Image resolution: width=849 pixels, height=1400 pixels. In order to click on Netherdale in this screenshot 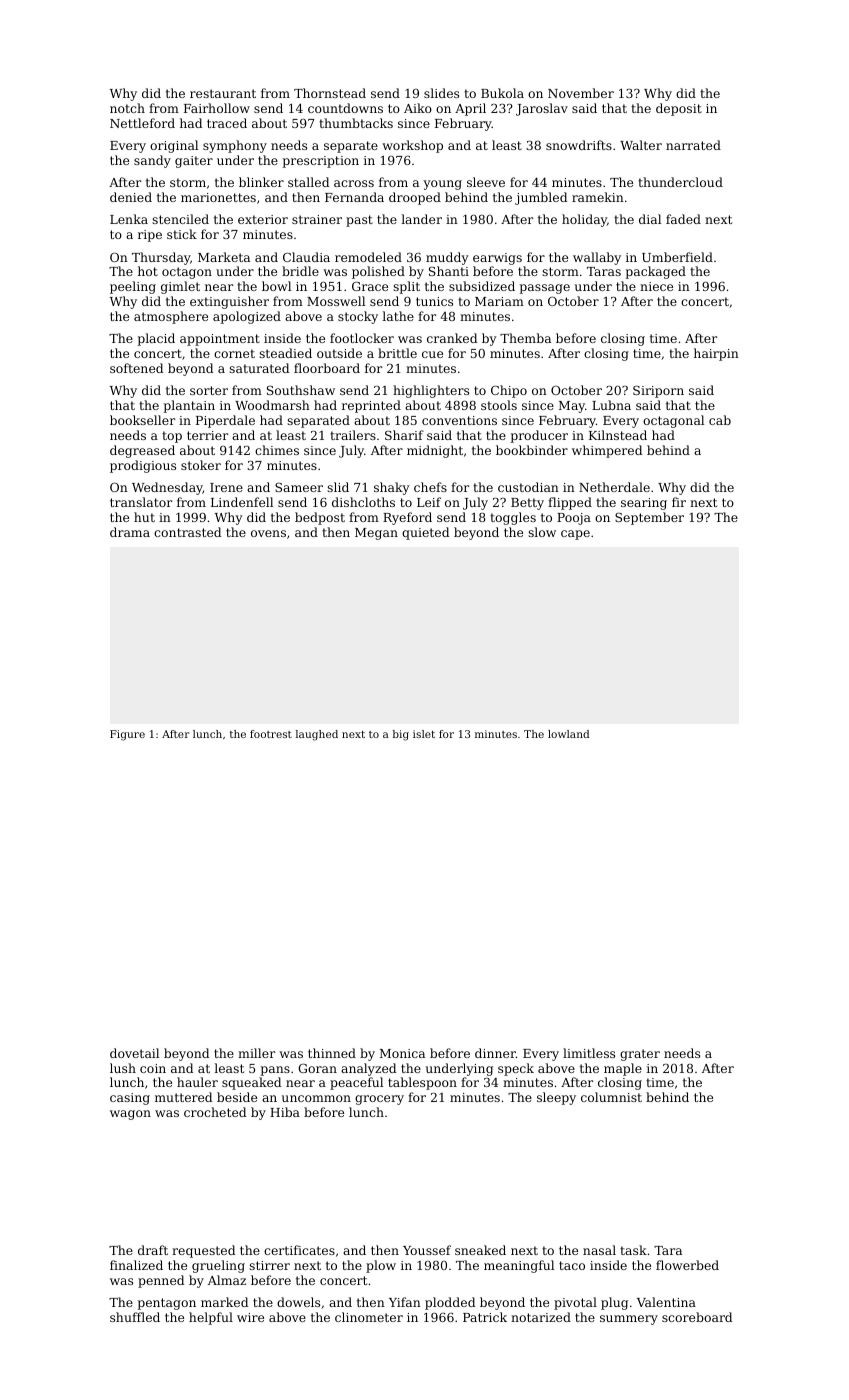, I will do `click(614, 487)`.
